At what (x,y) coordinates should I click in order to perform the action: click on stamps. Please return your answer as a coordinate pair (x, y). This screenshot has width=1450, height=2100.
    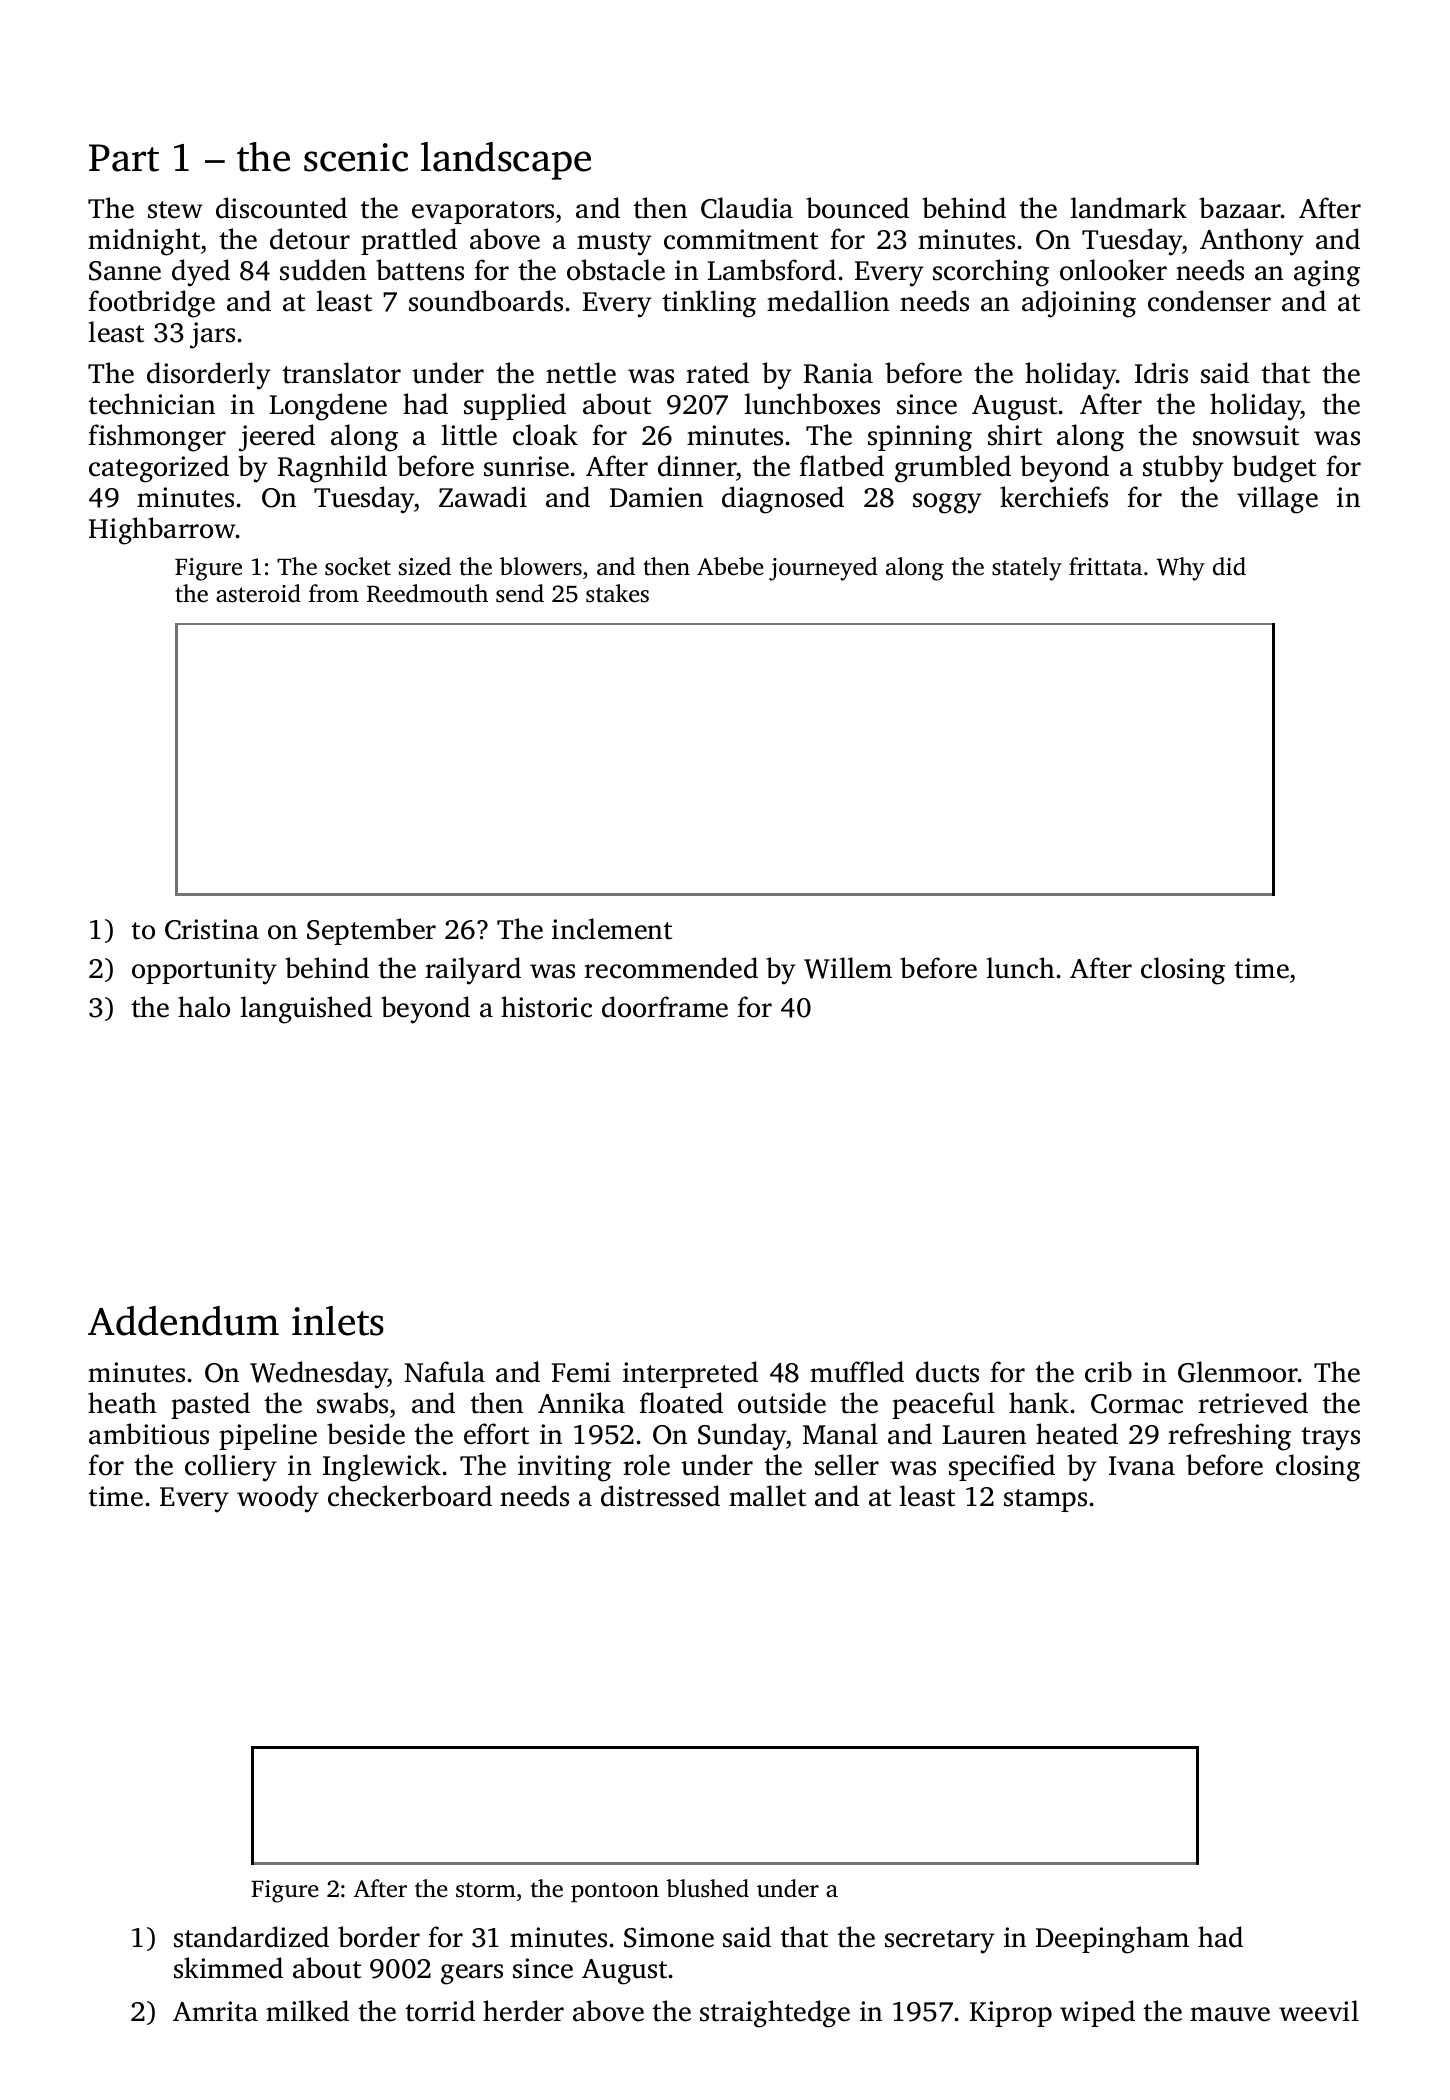
    Looking at the image, I should click on (1045, 1500).
